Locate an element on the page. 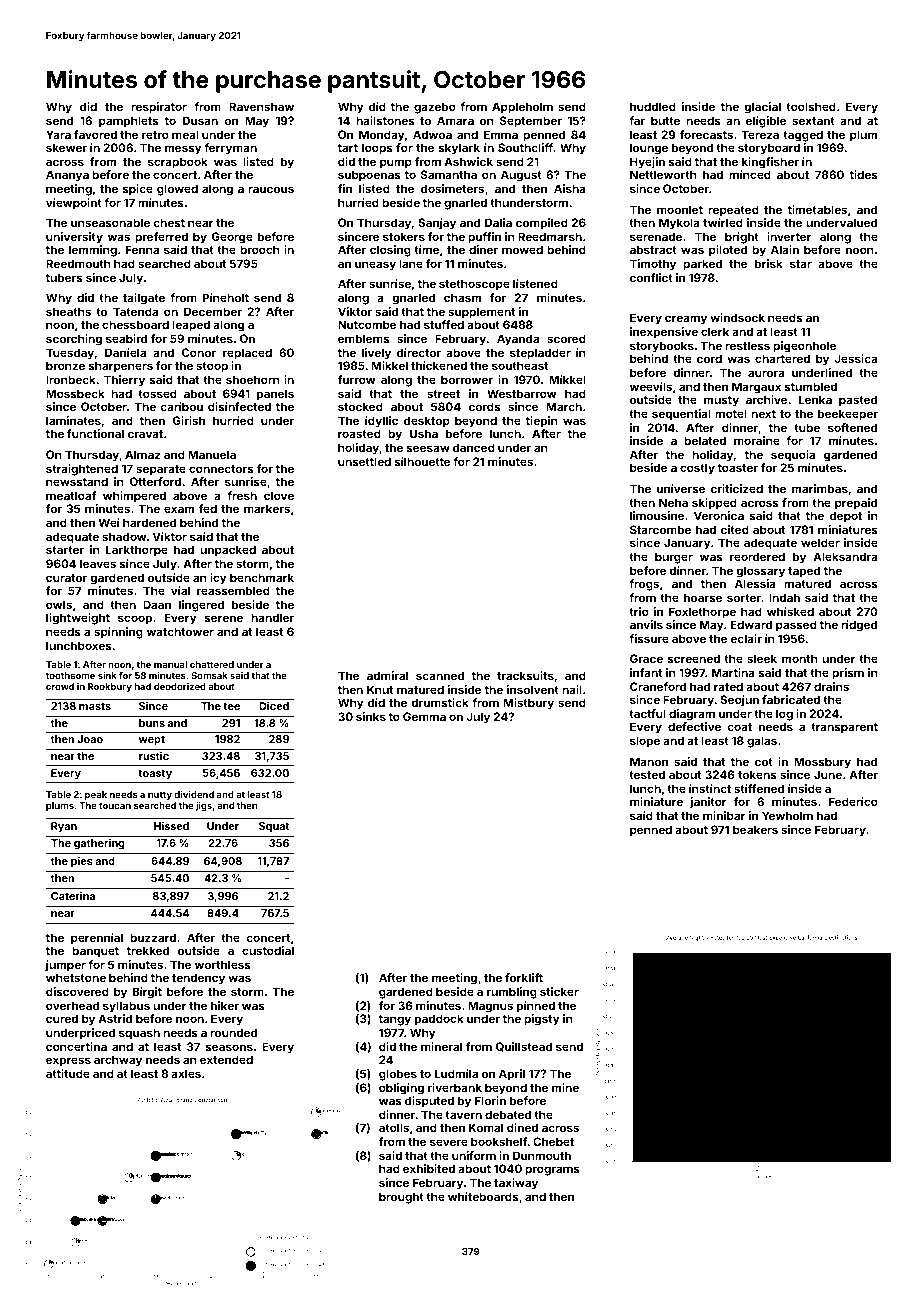  straightened is located at coordinates (82, 470).
